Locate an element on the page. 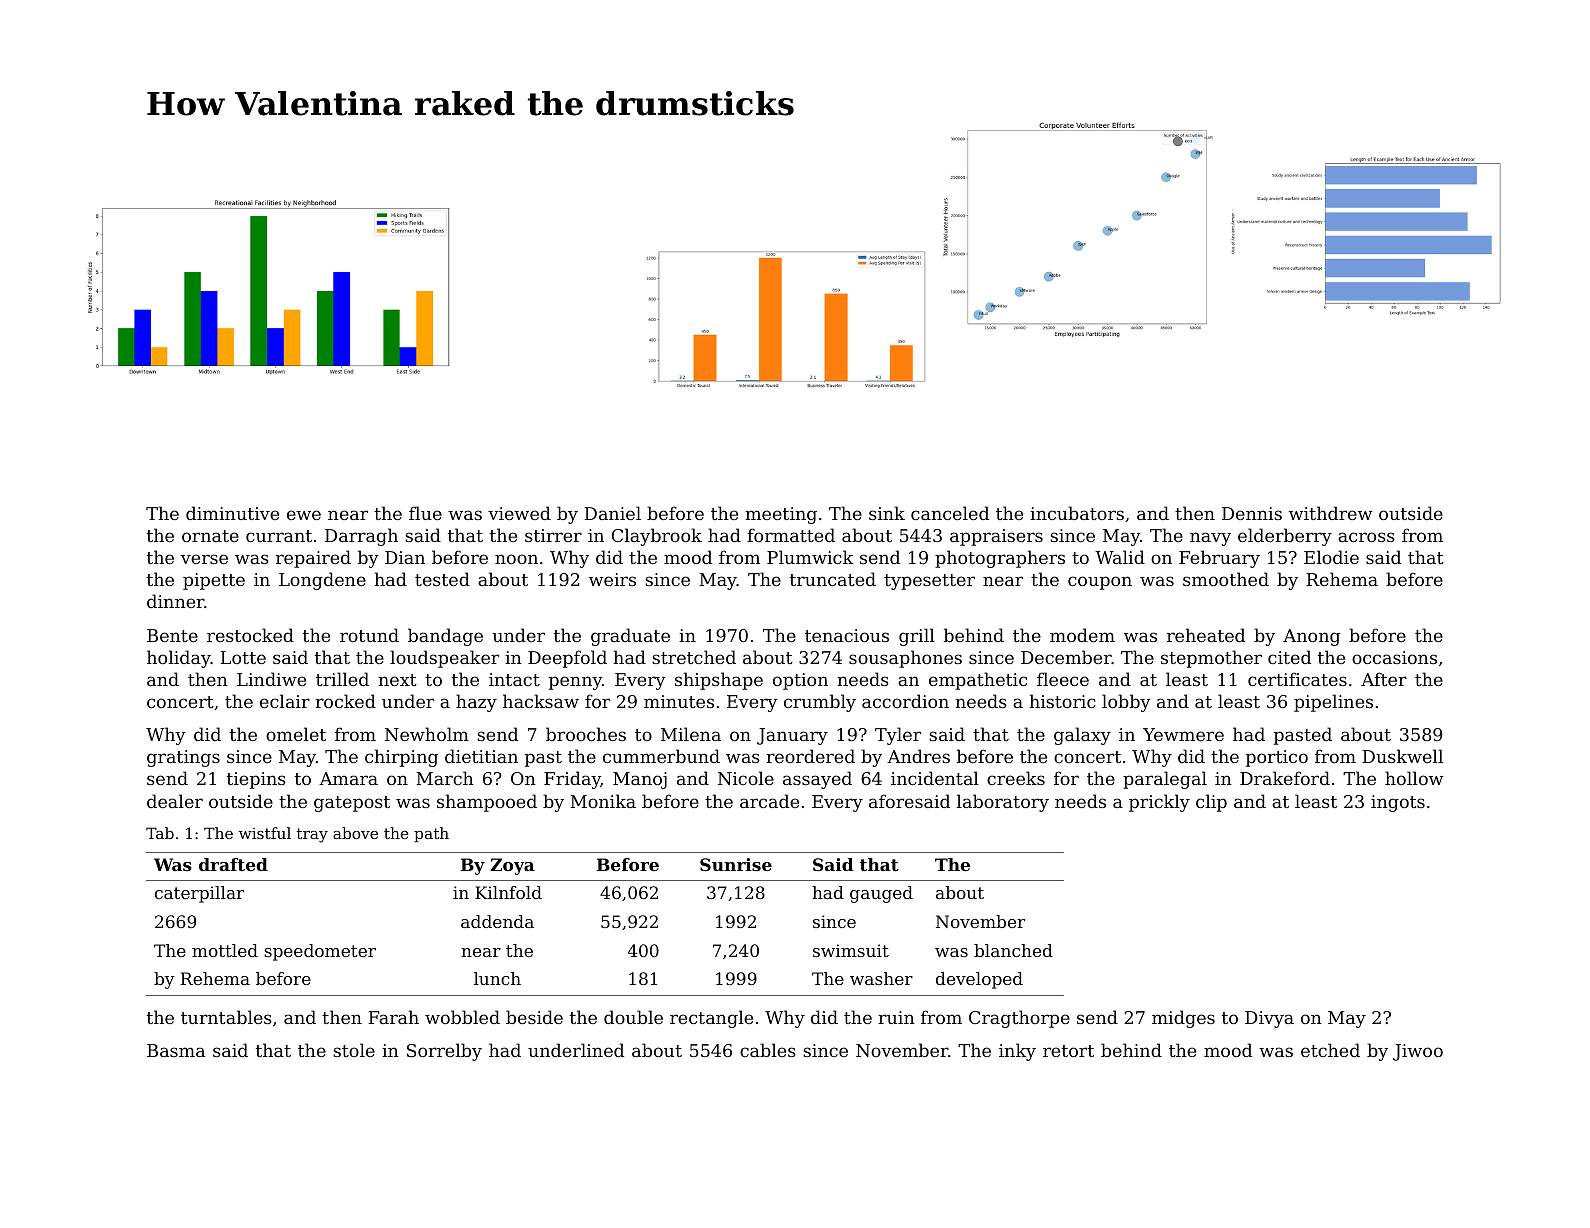 Image resolution: width=1590 pixels, height=1228 pixels. truncated is located at coordinates (833, 579).
